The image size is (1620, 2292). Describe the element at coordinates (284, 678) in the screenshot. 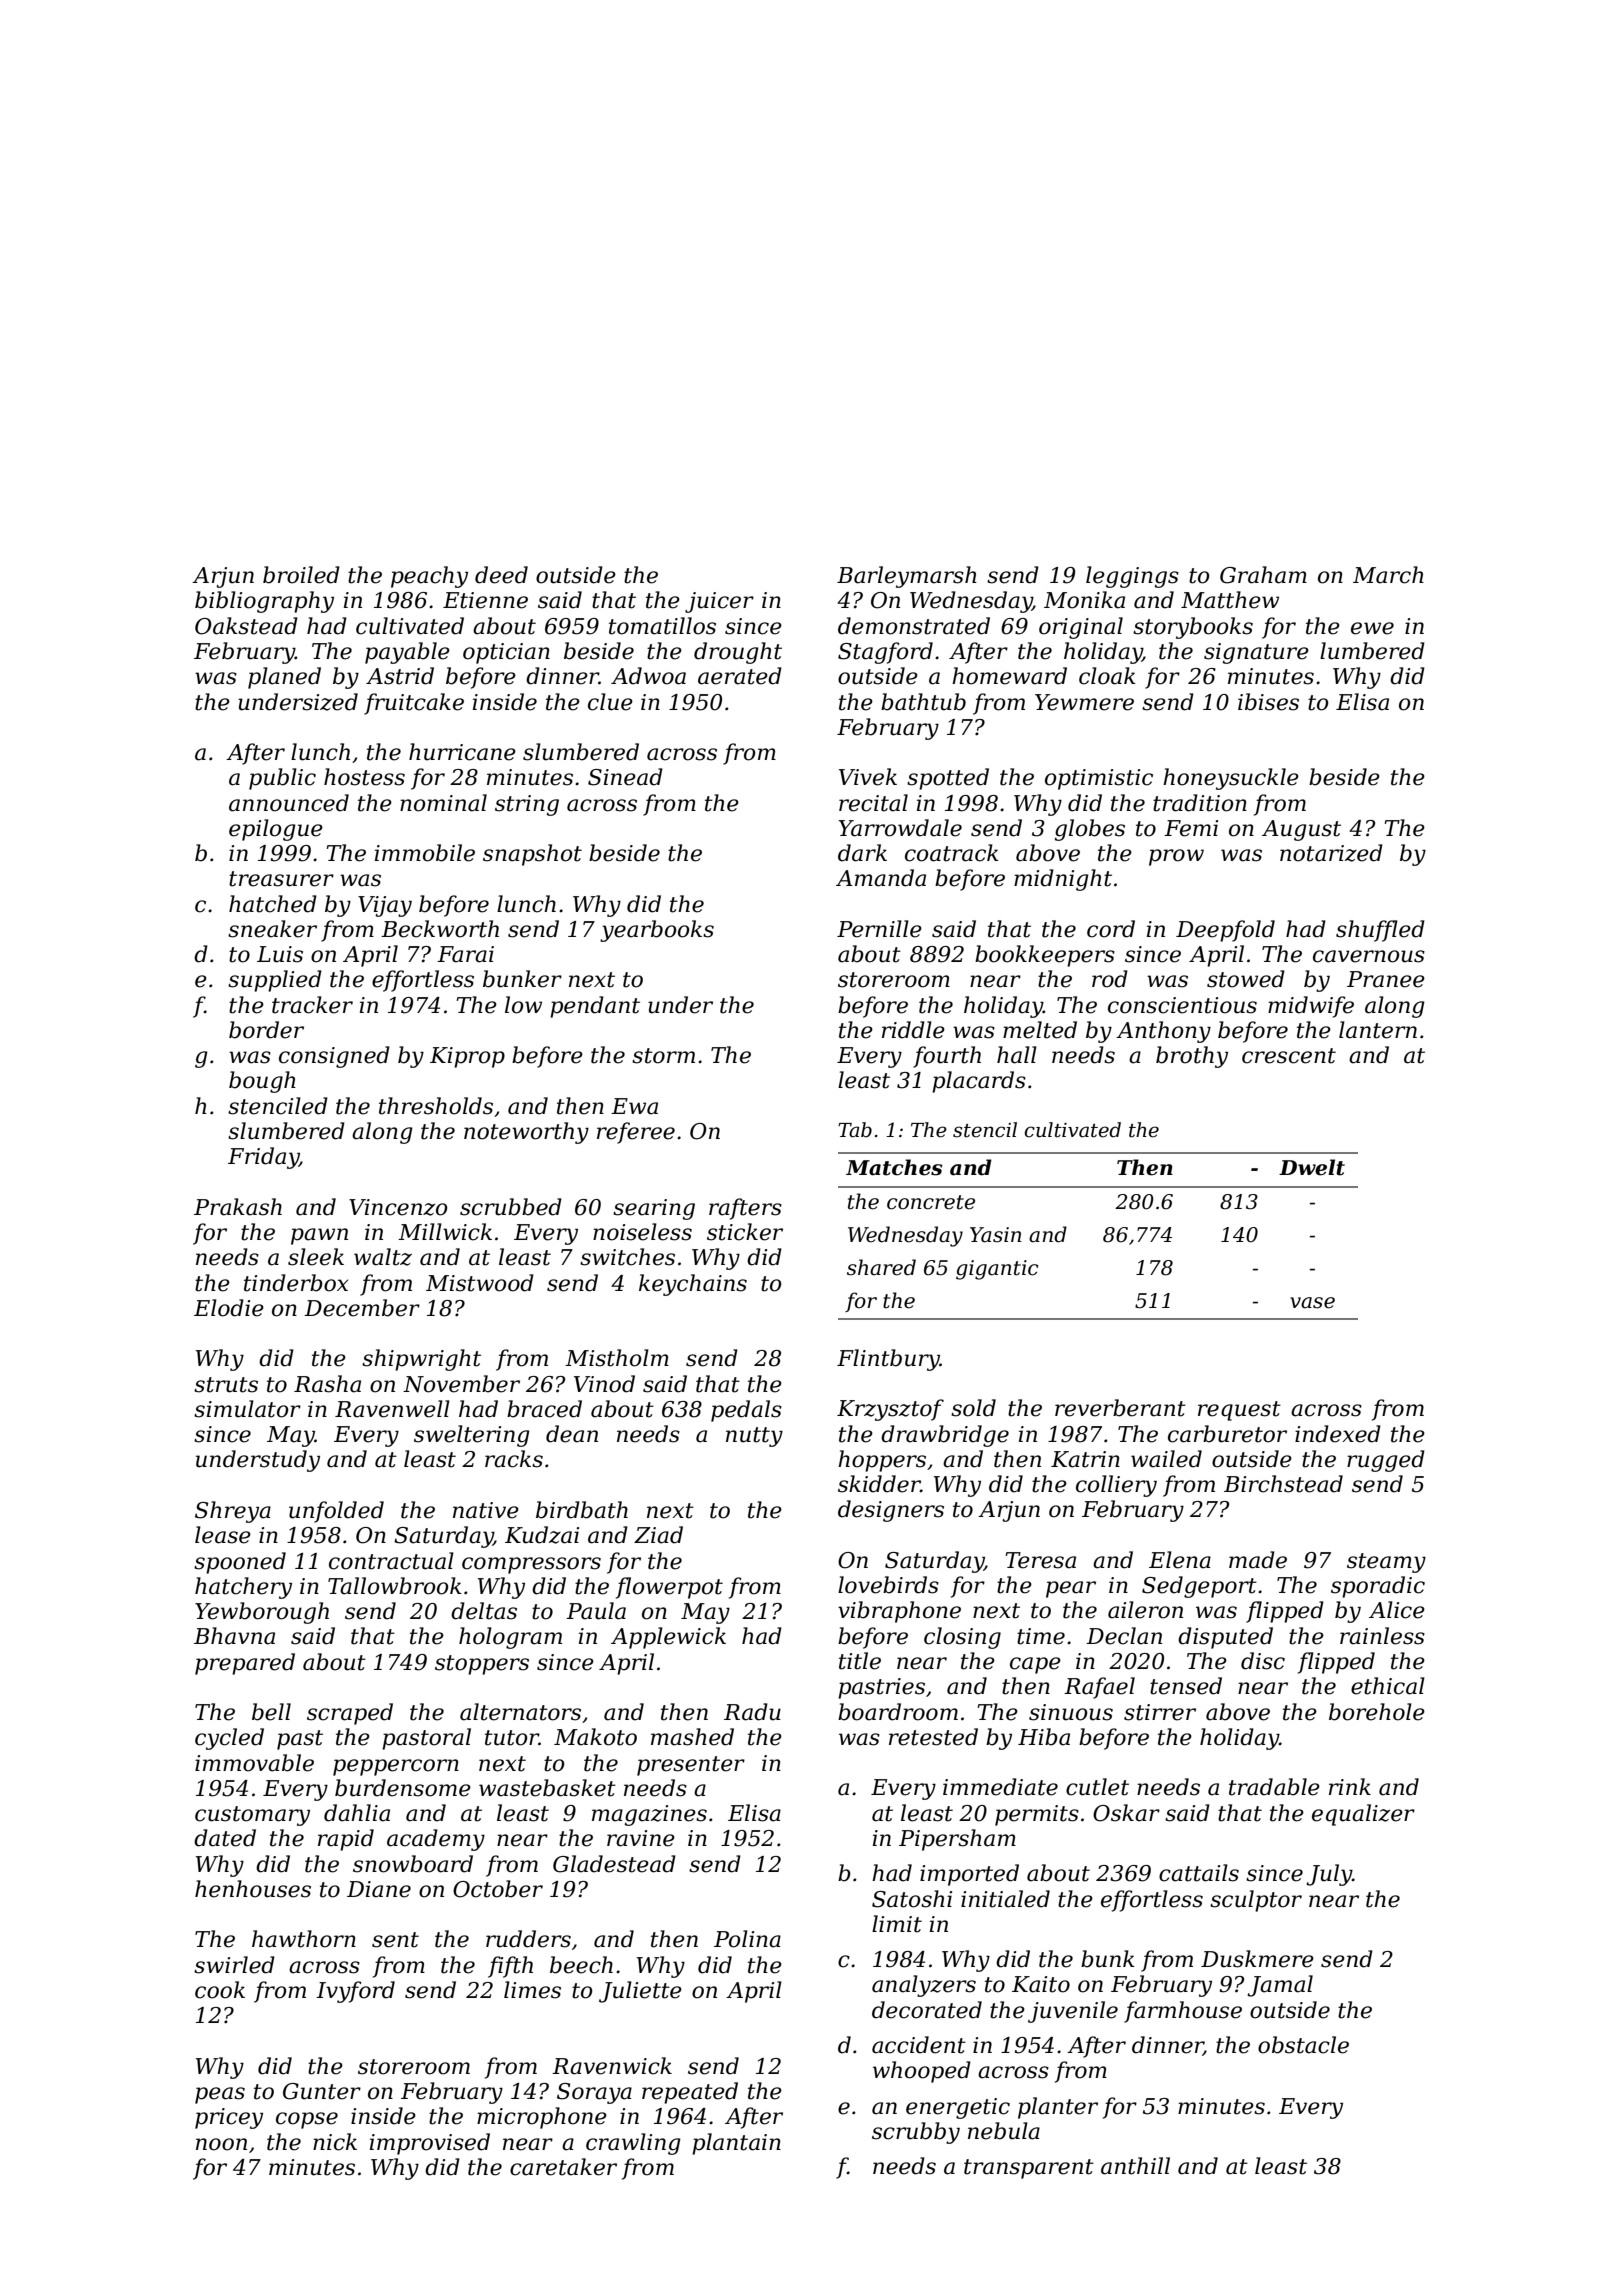

I see `planed` at that location.
